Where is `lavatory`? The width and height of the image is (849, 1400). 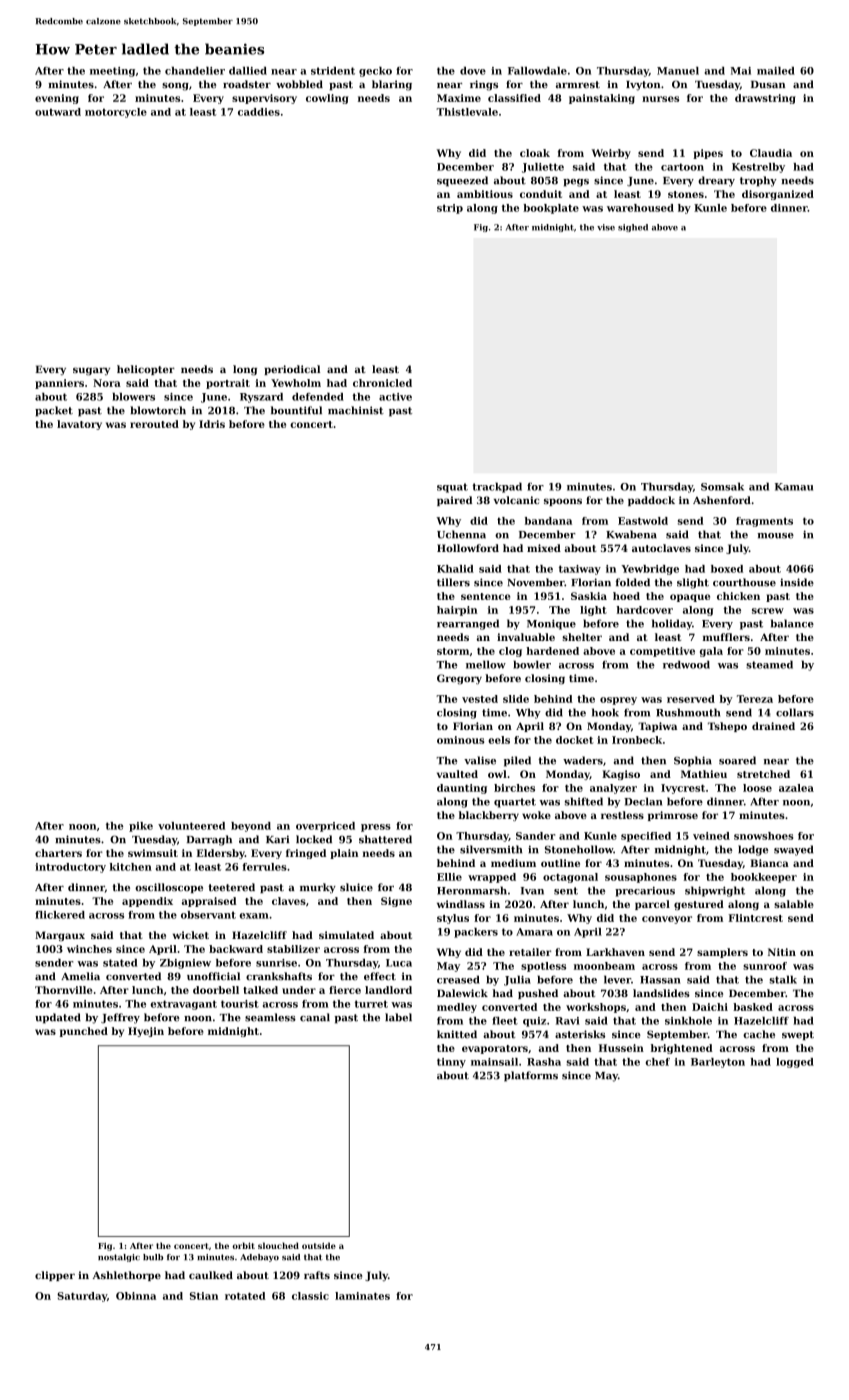 lavatory is located at coordinates (79, 425).
